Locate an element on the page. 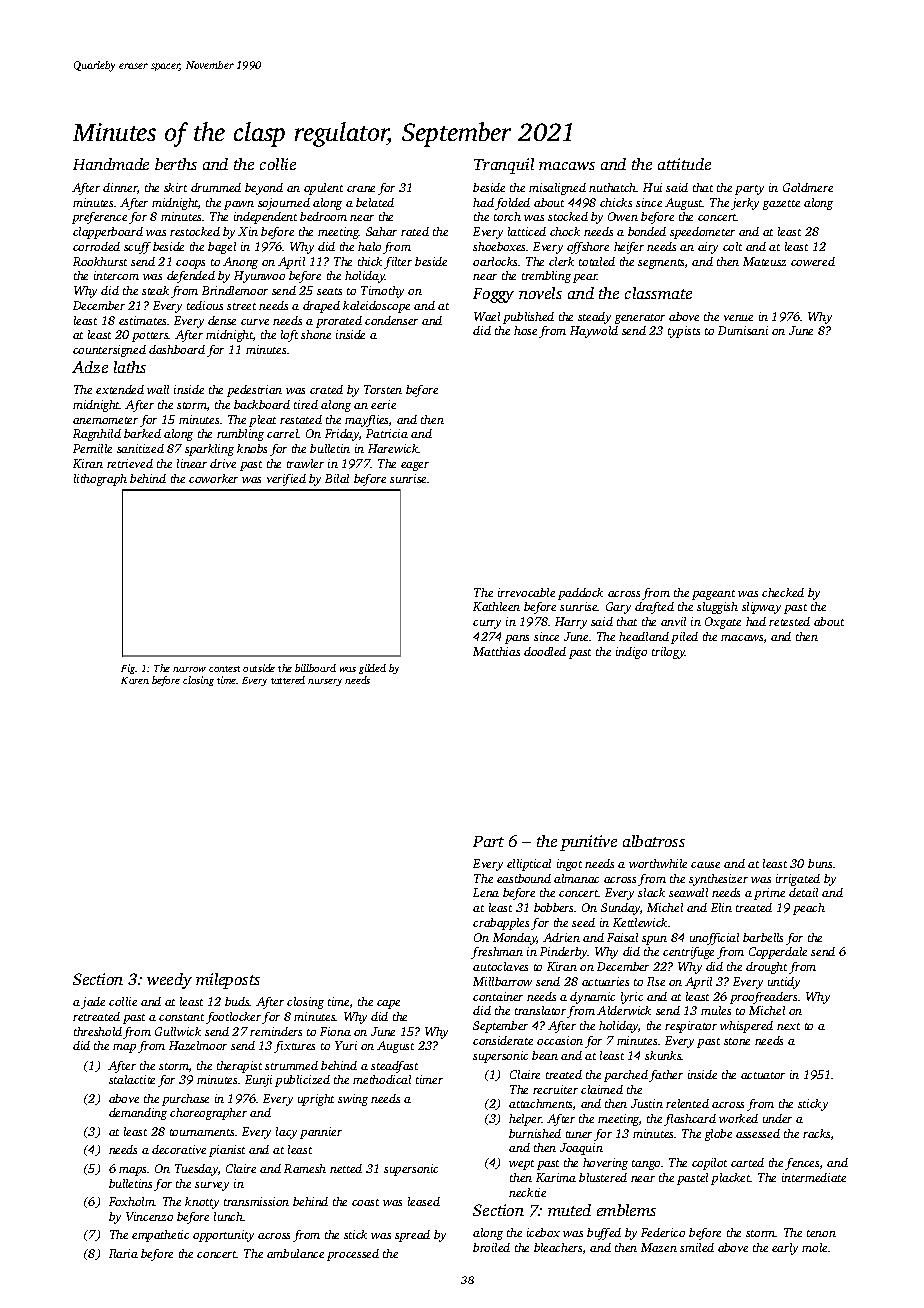 The width and height of the image is (924, 1308). wept is located at coordinates (521, 1165).
